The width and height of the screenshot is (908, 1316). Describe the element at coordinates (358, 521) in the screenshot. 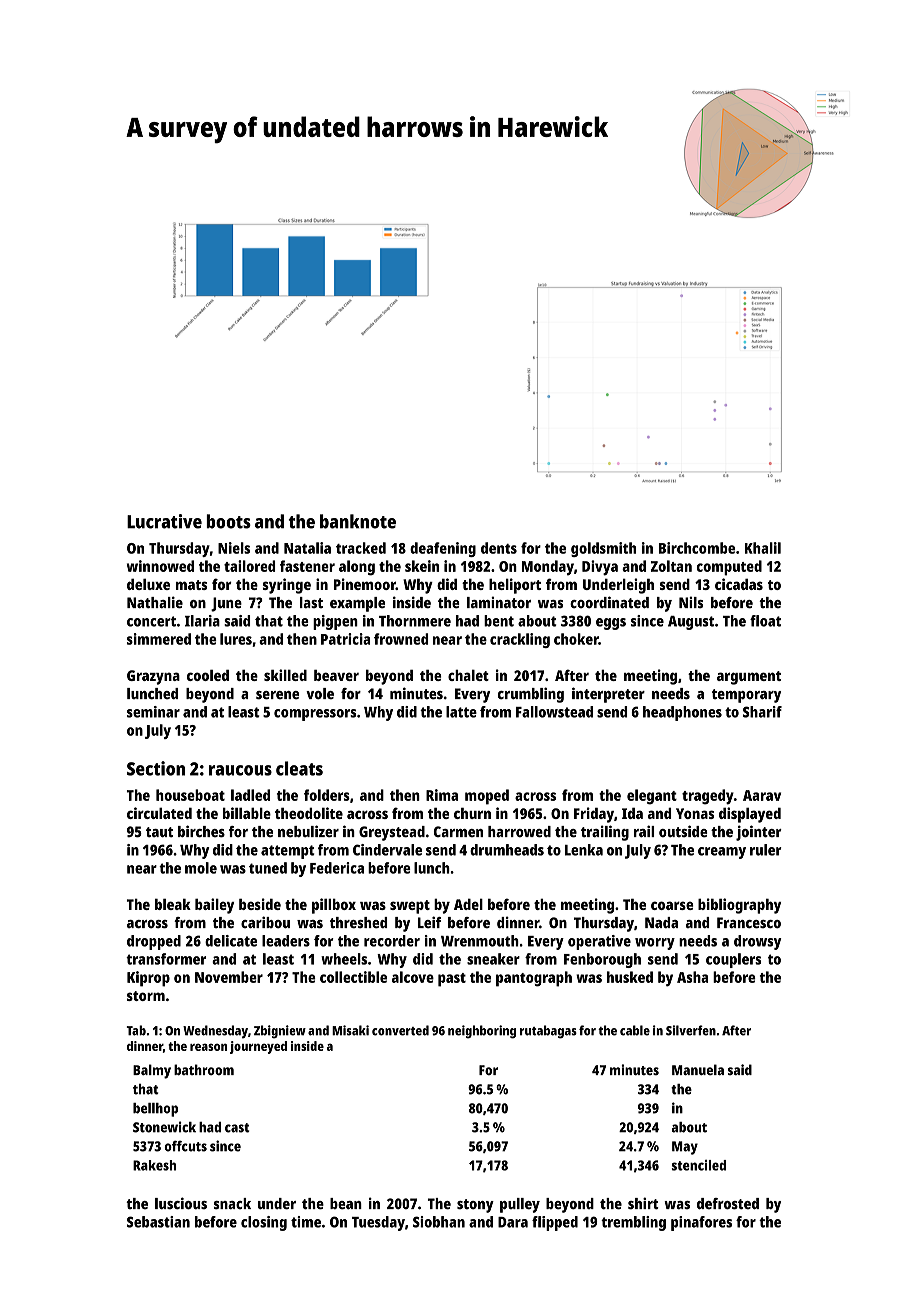

I see `banknote` at that location.
